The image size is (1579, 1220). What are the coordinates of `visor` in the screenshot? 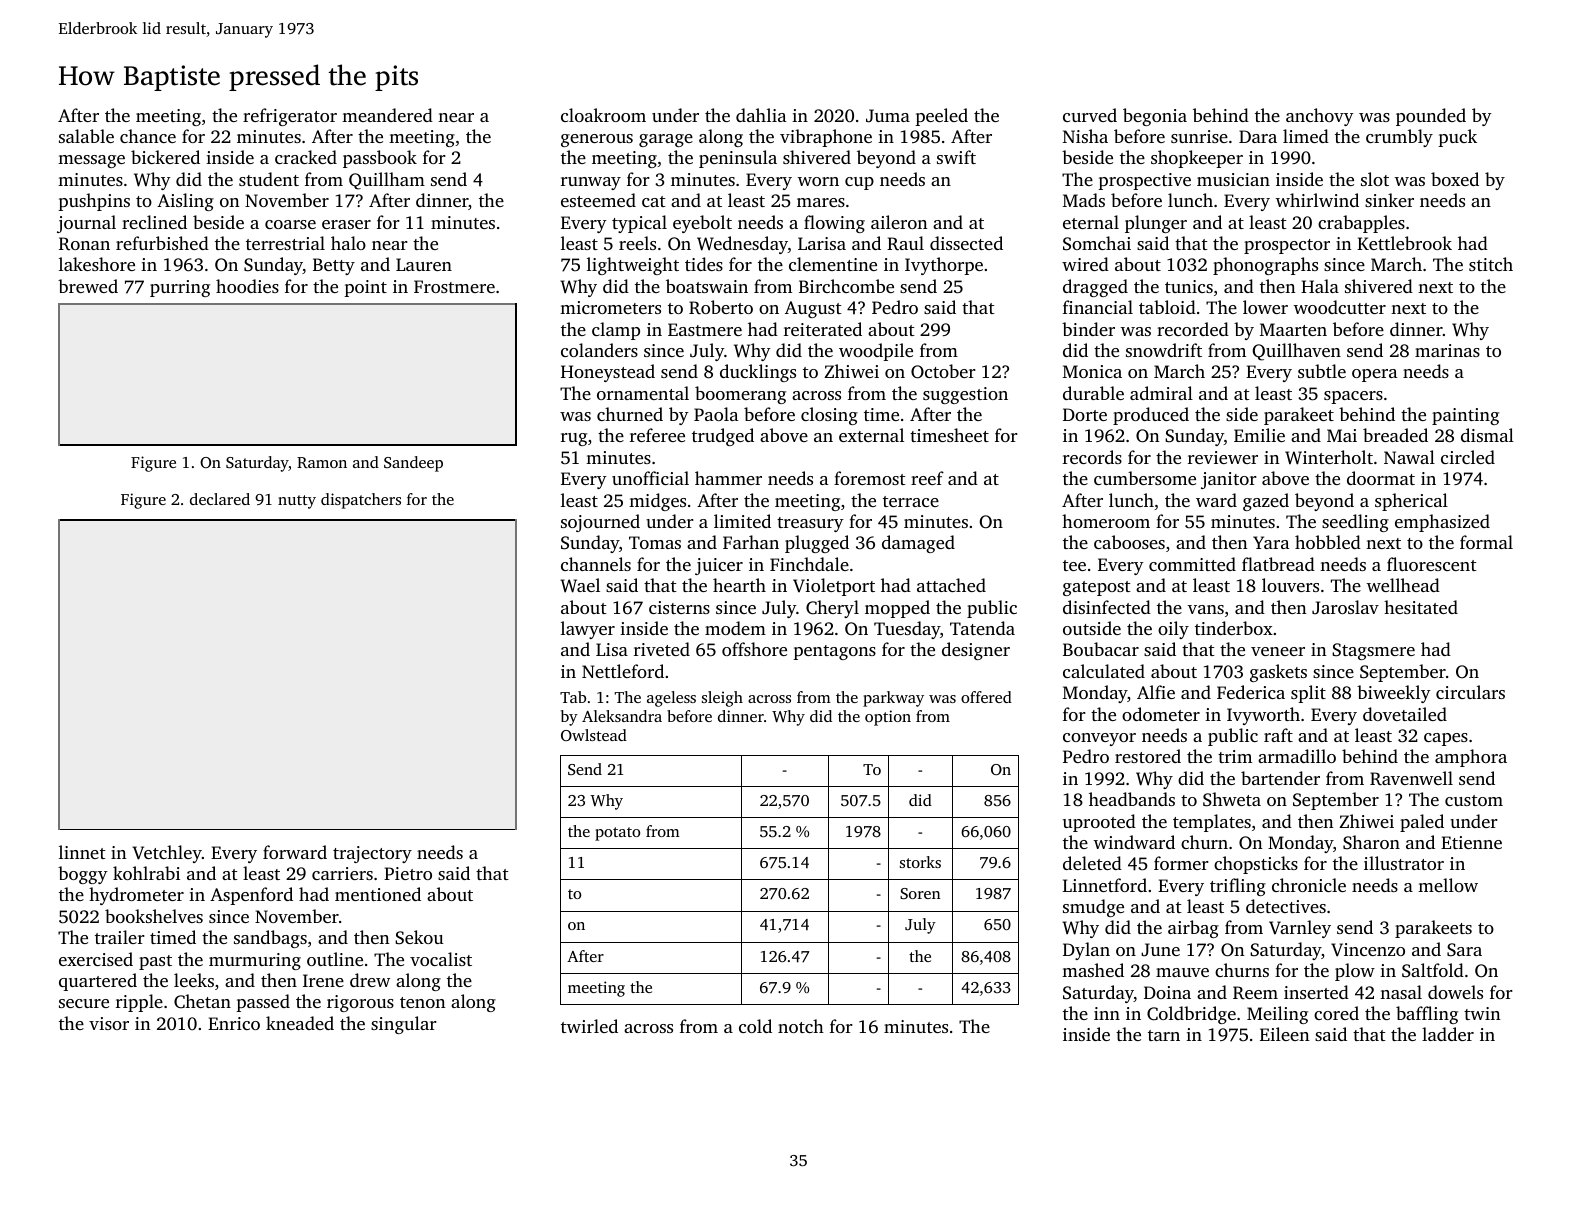 It's located at (109, 1023).
